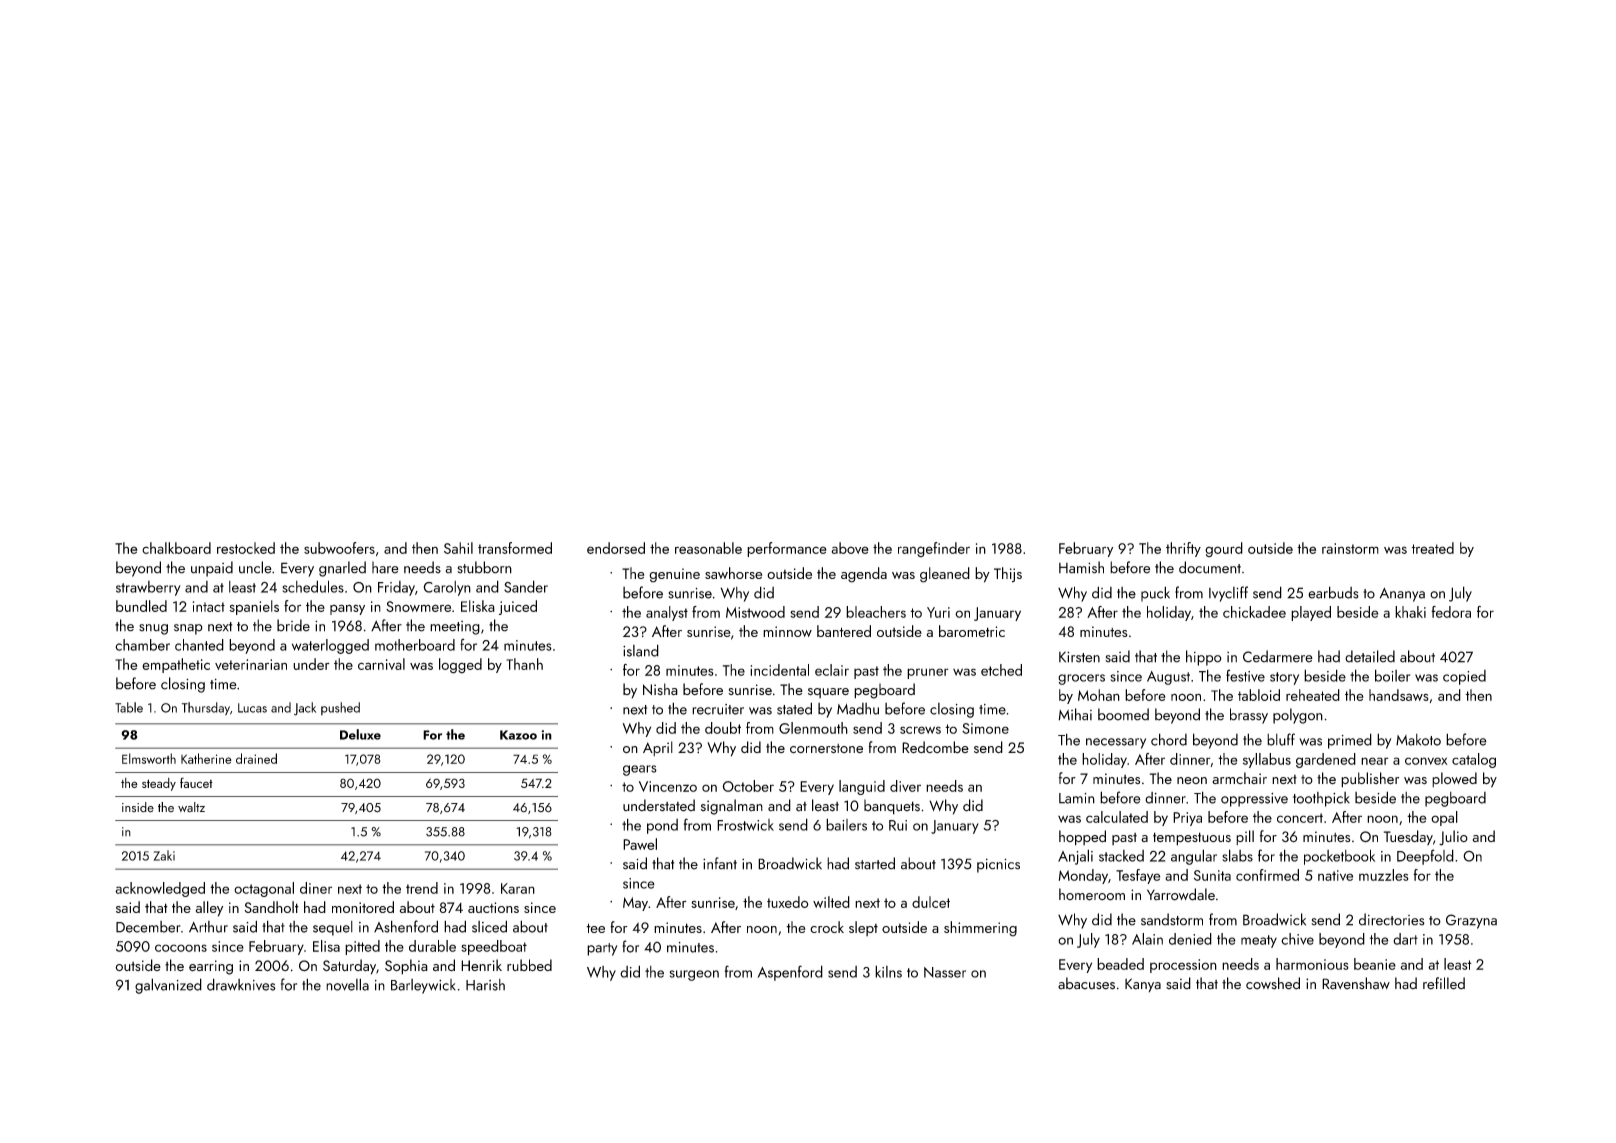 The width and height of the screenshot is (1616, 1143). What do you see at coordinates (1350, 548) in the screenshot?
I see `rainstorm` at bounding box center [1350, 548].
